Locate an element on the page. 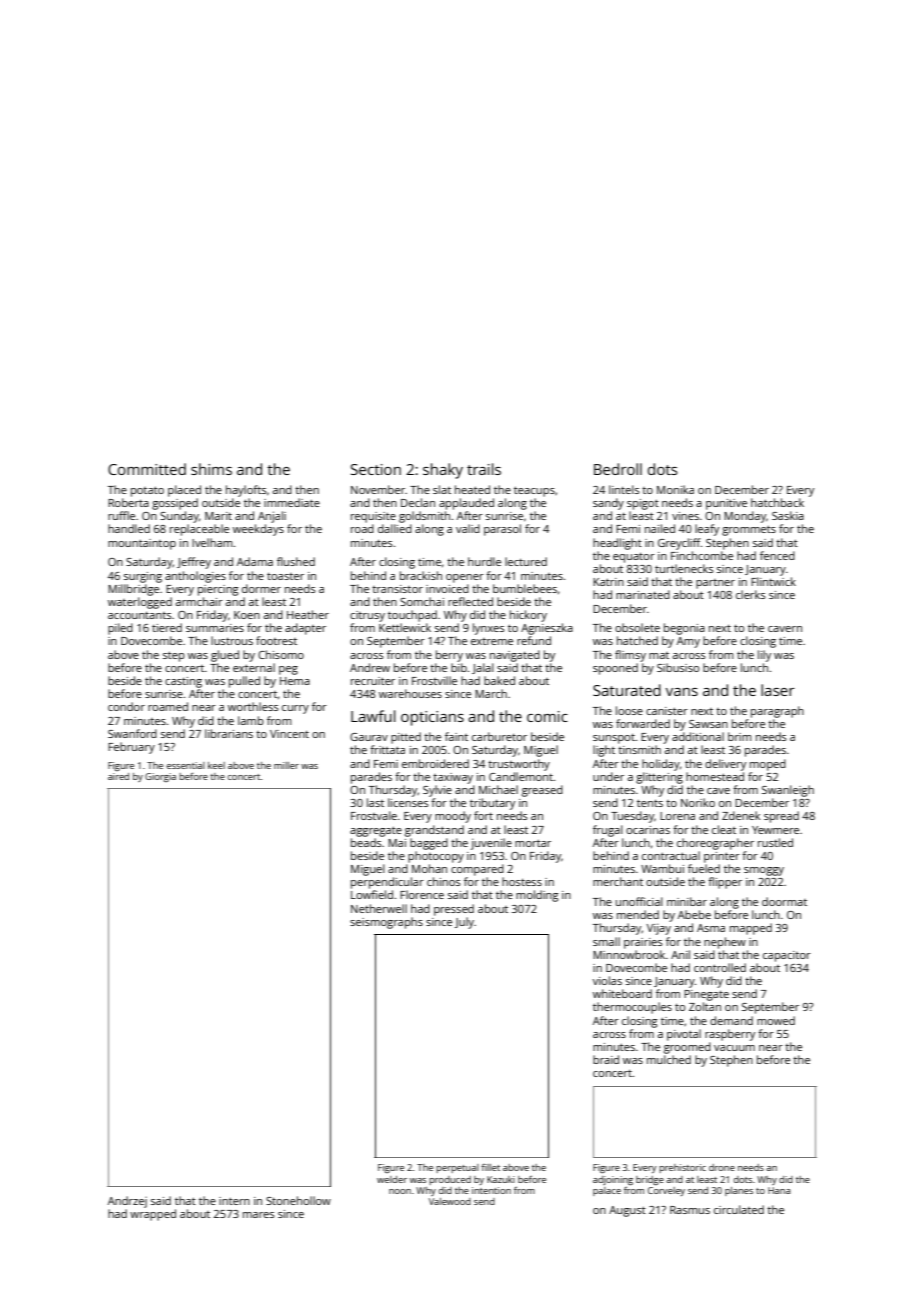  gossiped is located at coordinates (175, 504).
